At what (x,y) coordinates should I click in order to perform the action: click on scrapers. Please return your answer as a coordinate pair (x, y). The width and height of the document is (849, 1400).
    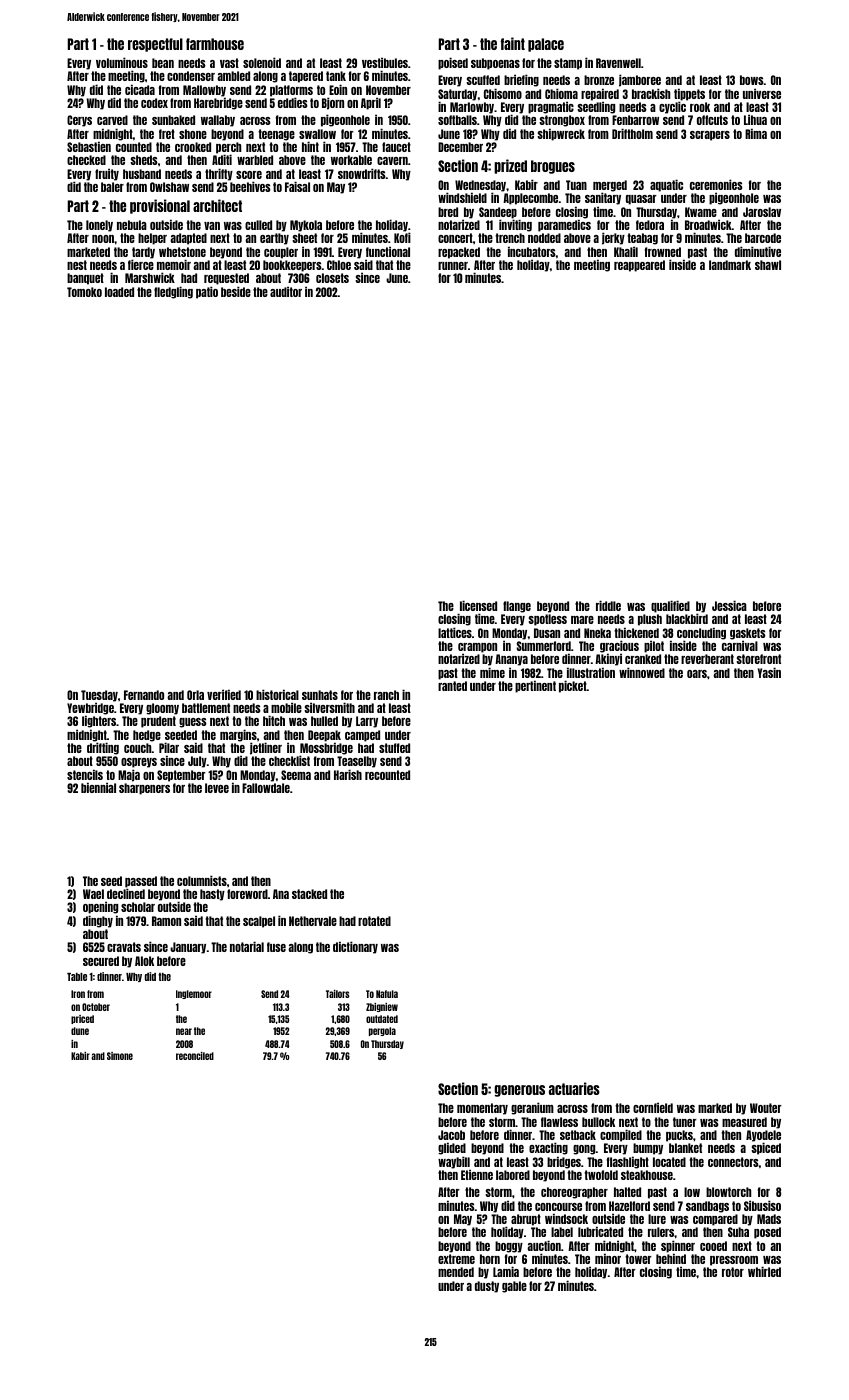
    Looking at the image, I should click on (710, 136).
